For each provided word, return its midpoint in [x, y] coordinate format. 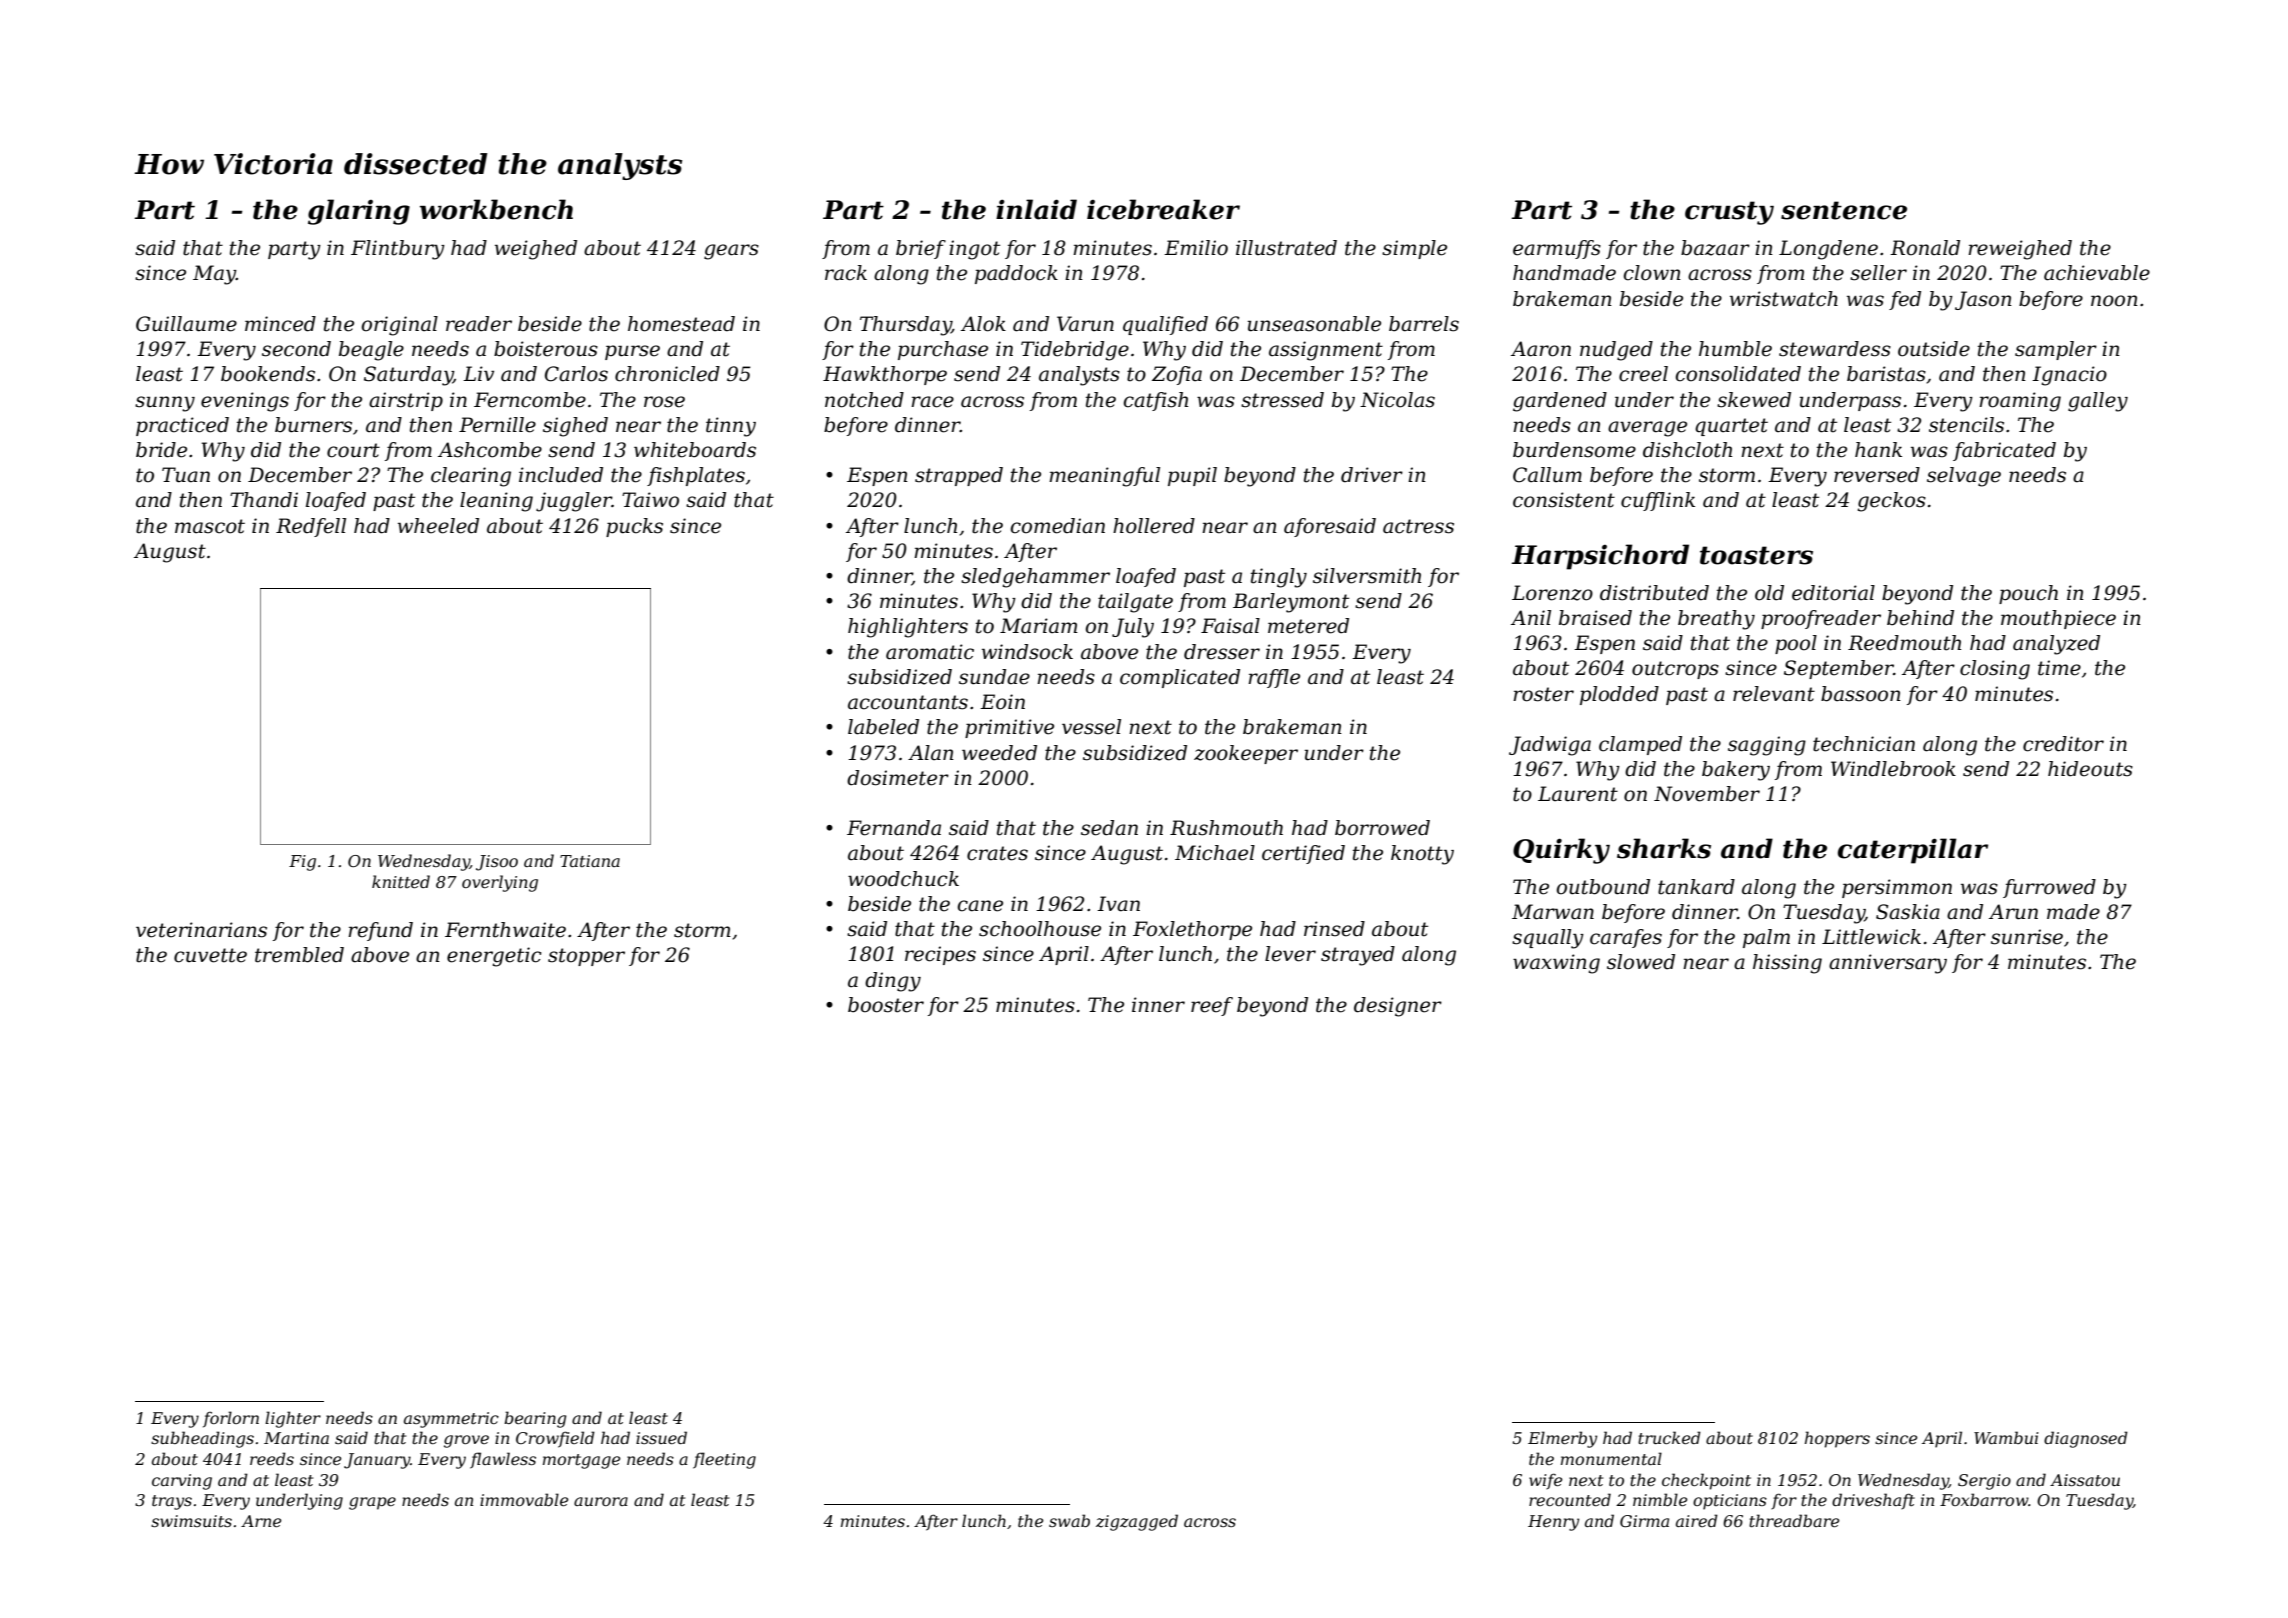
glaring [359, 212]
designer [1398, 1007]
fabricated [2004, 451]
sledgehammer [1035, 578]
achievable [2097, 273]
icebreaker [1163, 209]
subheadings [202, 1439]
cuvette [210, 955]
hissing [1787, 964]
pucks [634, 527]
